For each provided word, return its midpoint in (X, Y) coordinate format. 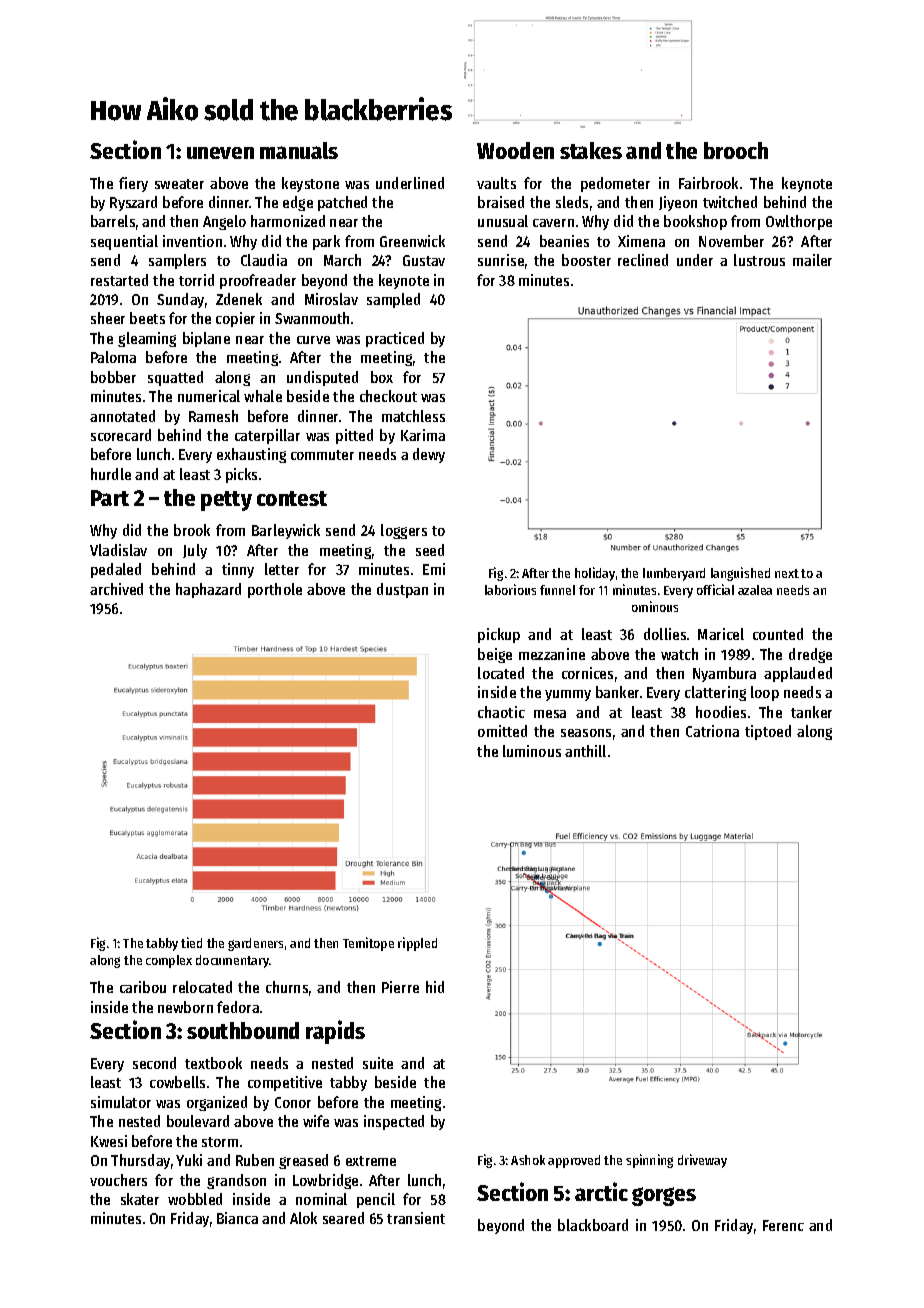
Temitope (368, 944)
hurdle (111, 474)
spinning (649, 1161)
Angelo (224, 222)
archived (116, 589)
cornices (587, 673)
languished (740, 574)
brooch (736, 150)
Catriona (712, 731)
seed (430, 550)
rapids (335, 1032)
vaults (496, 183)
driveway (702, 1161)
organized (217, 1103)
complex (169, 961)
